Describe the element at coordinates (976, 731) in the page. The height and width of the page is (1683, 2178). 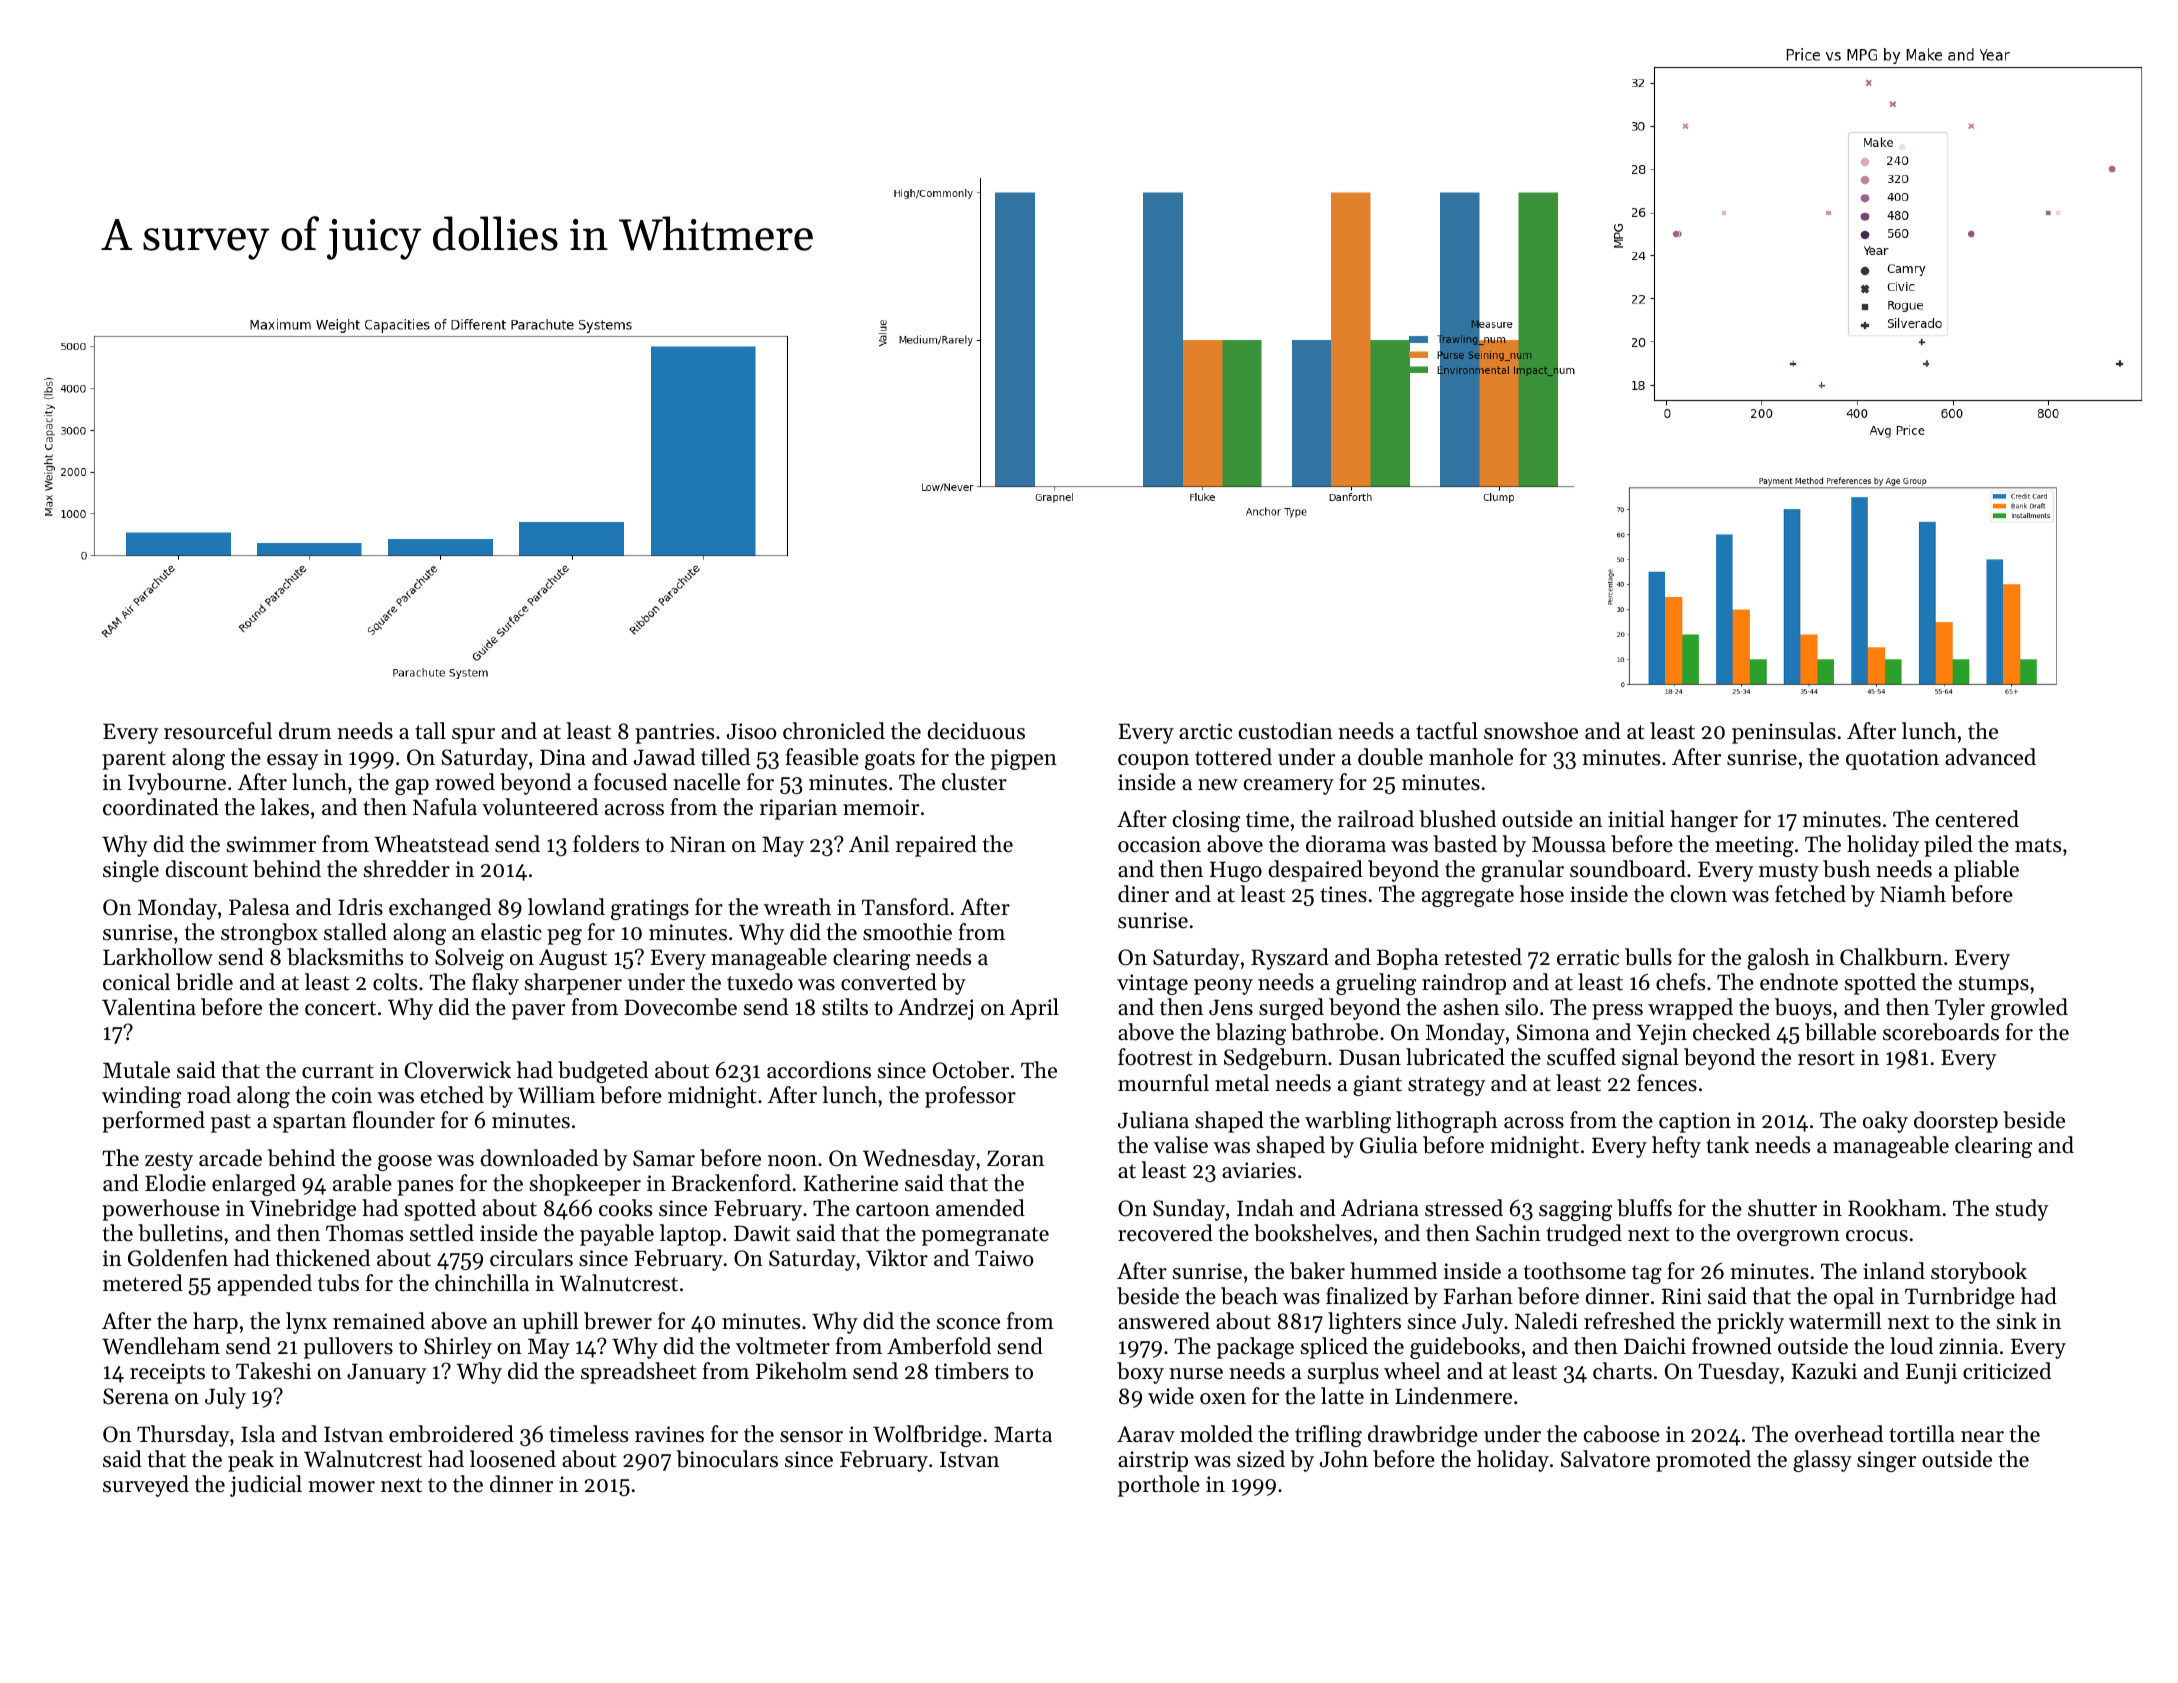
I see `deciduous` at that location.
